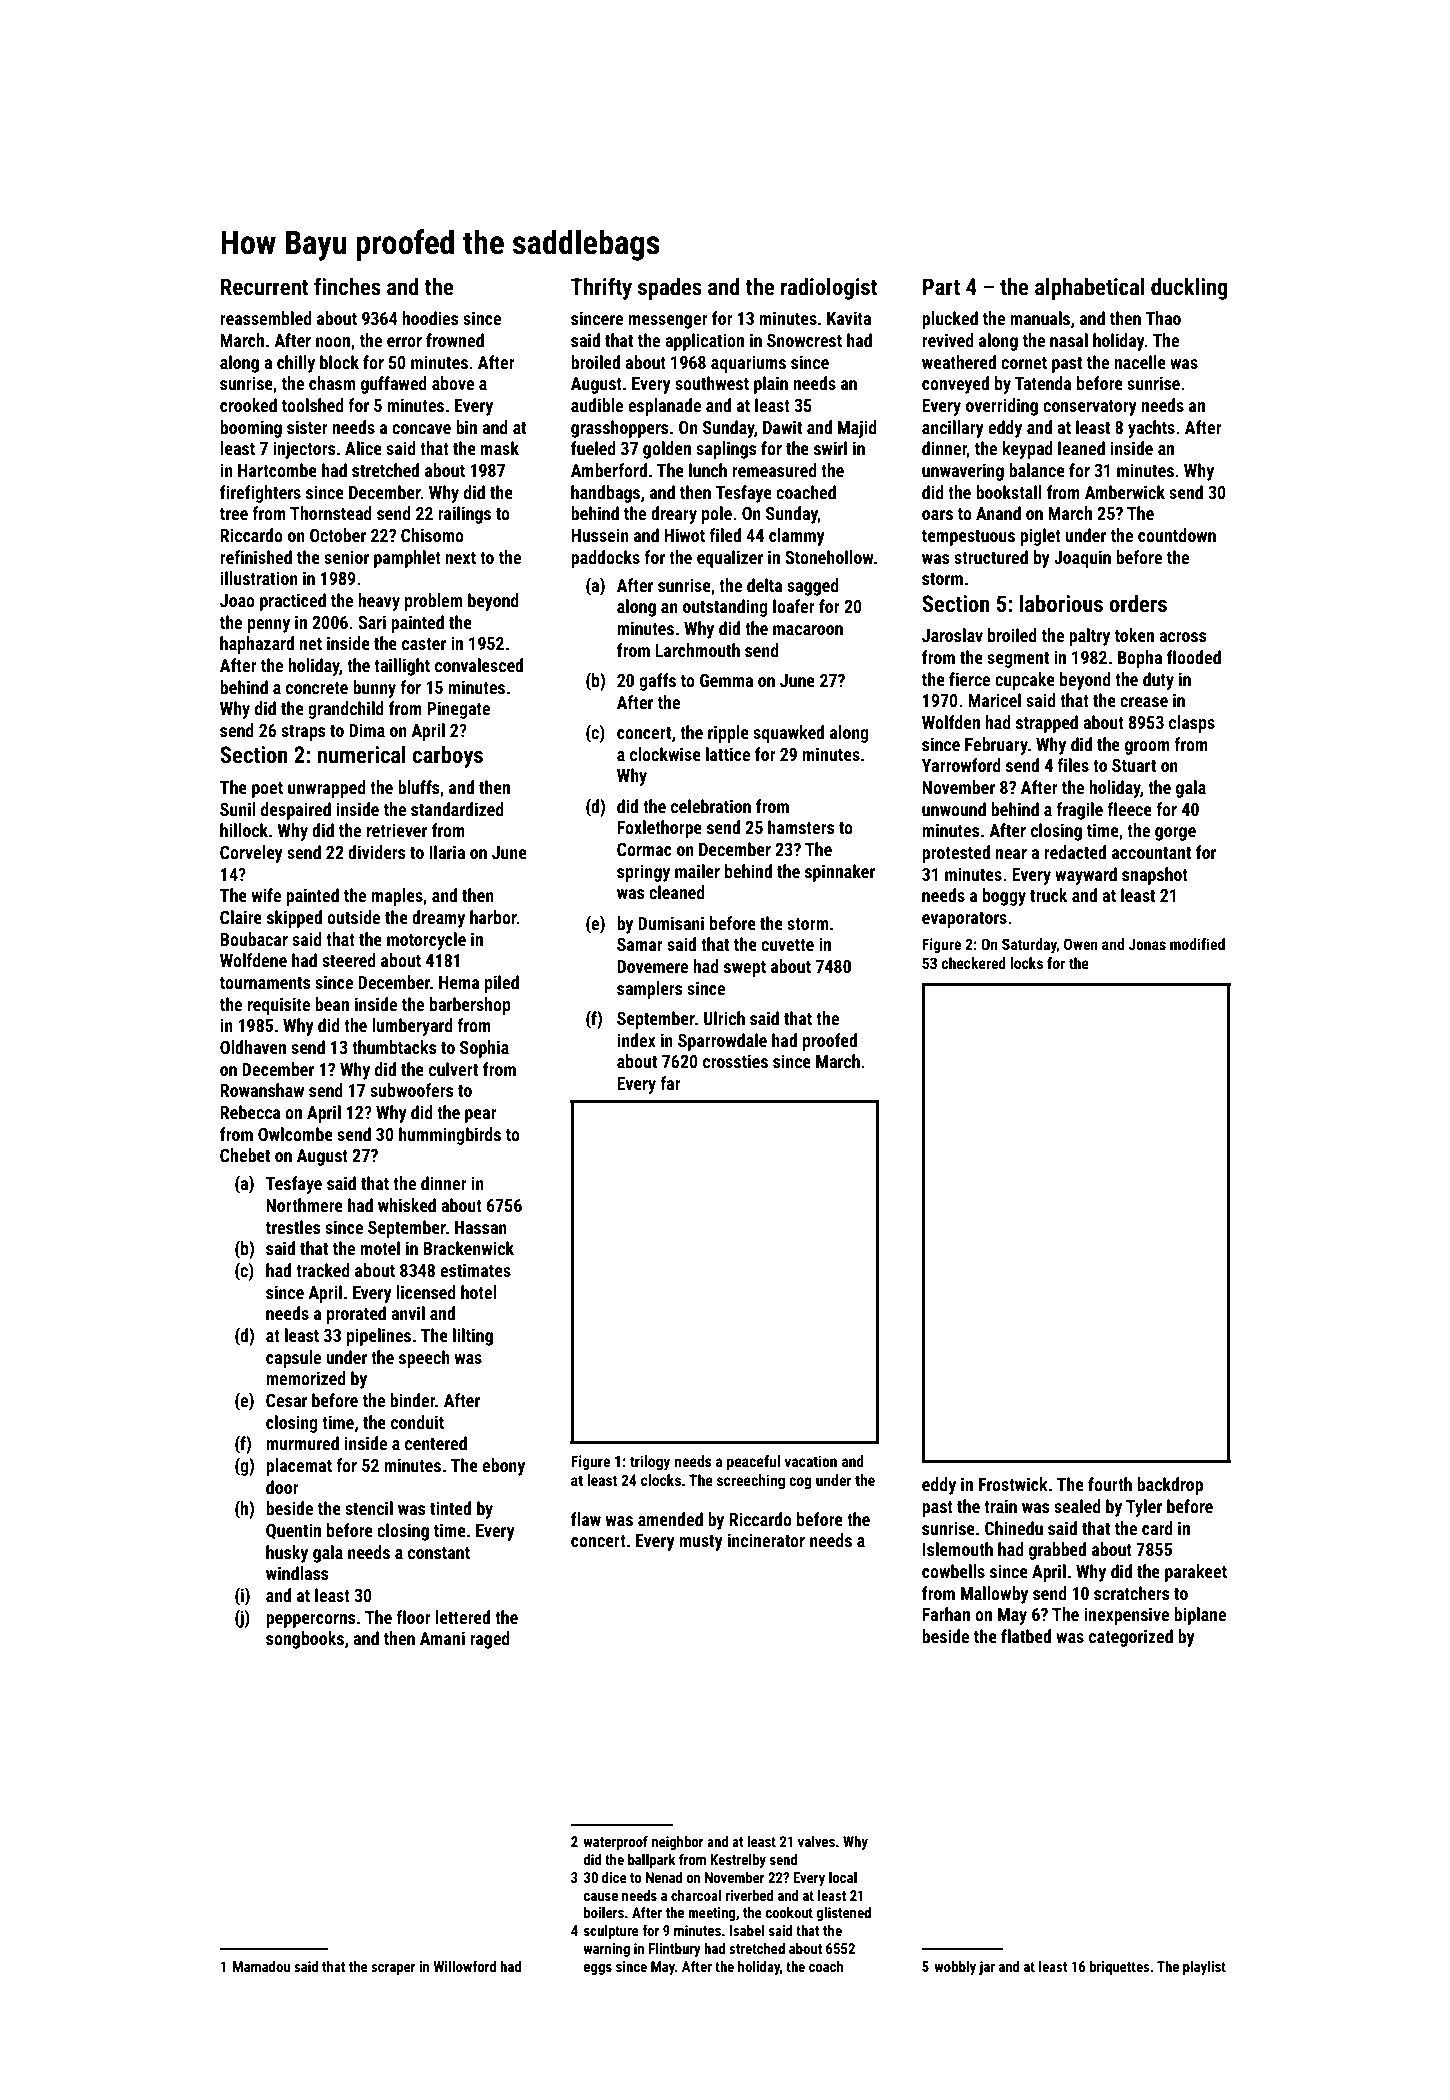  I want to click on Jonas, so click(1147, 944).
